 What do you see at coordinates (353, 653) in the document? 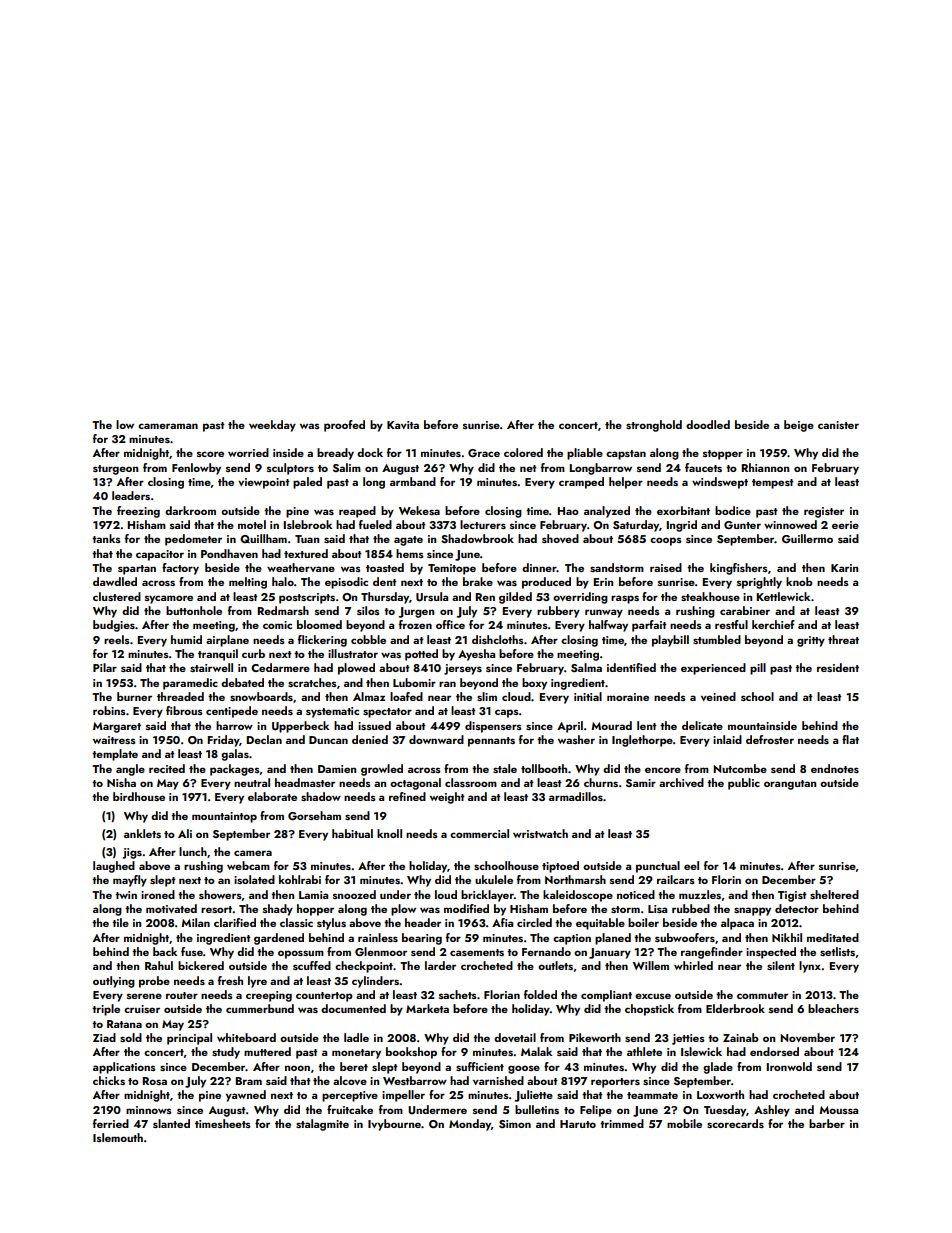
I see `illustrator` at bounding box center [353, 653].
